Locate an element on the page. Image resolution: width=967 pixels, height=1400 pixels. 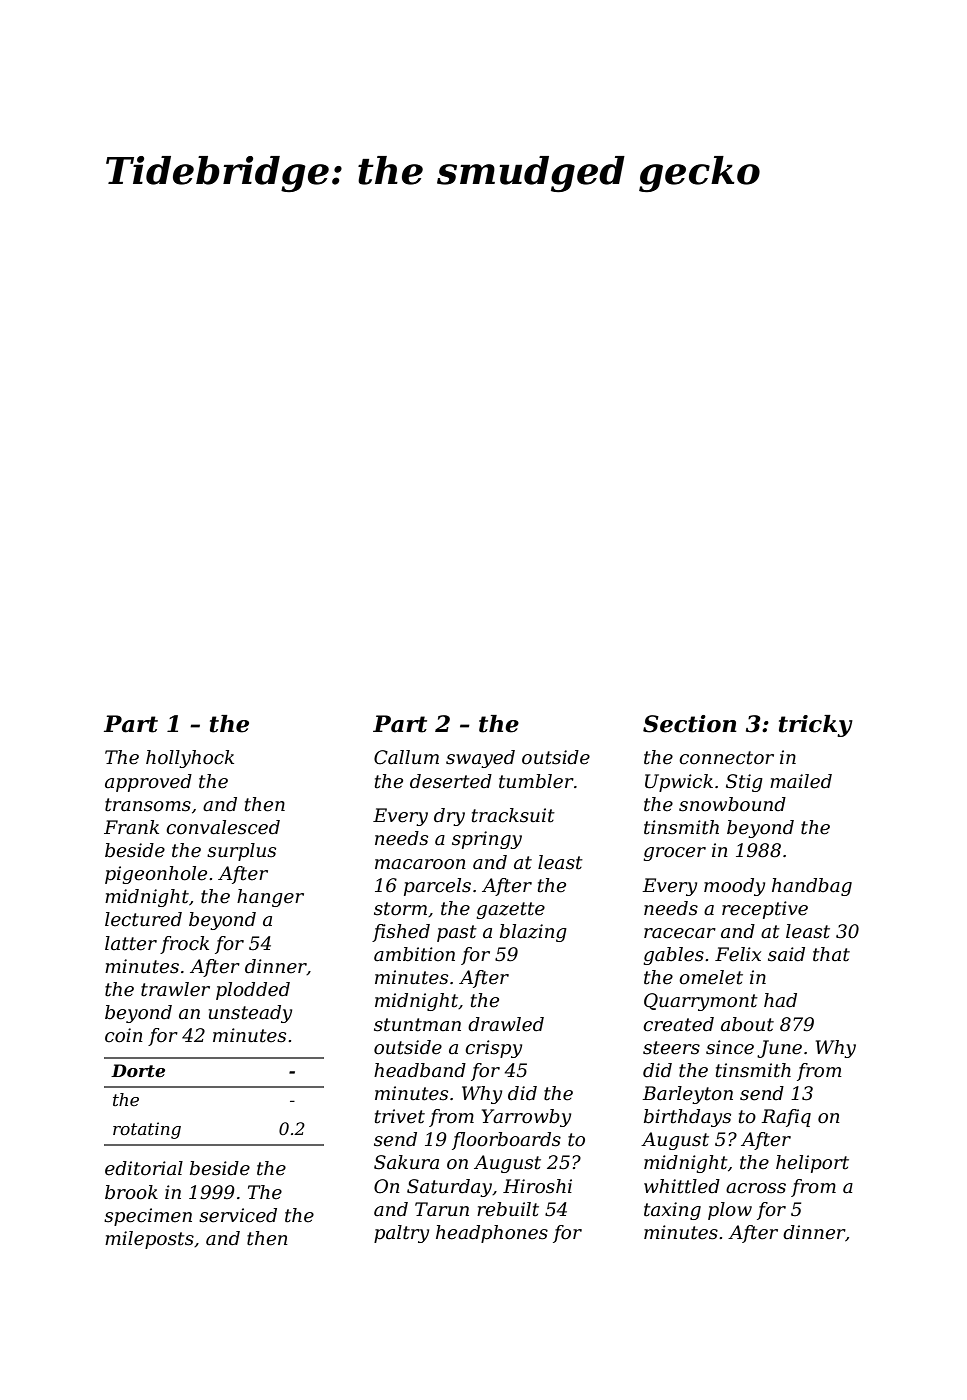
swayed is located at coordinates (480, 759).
